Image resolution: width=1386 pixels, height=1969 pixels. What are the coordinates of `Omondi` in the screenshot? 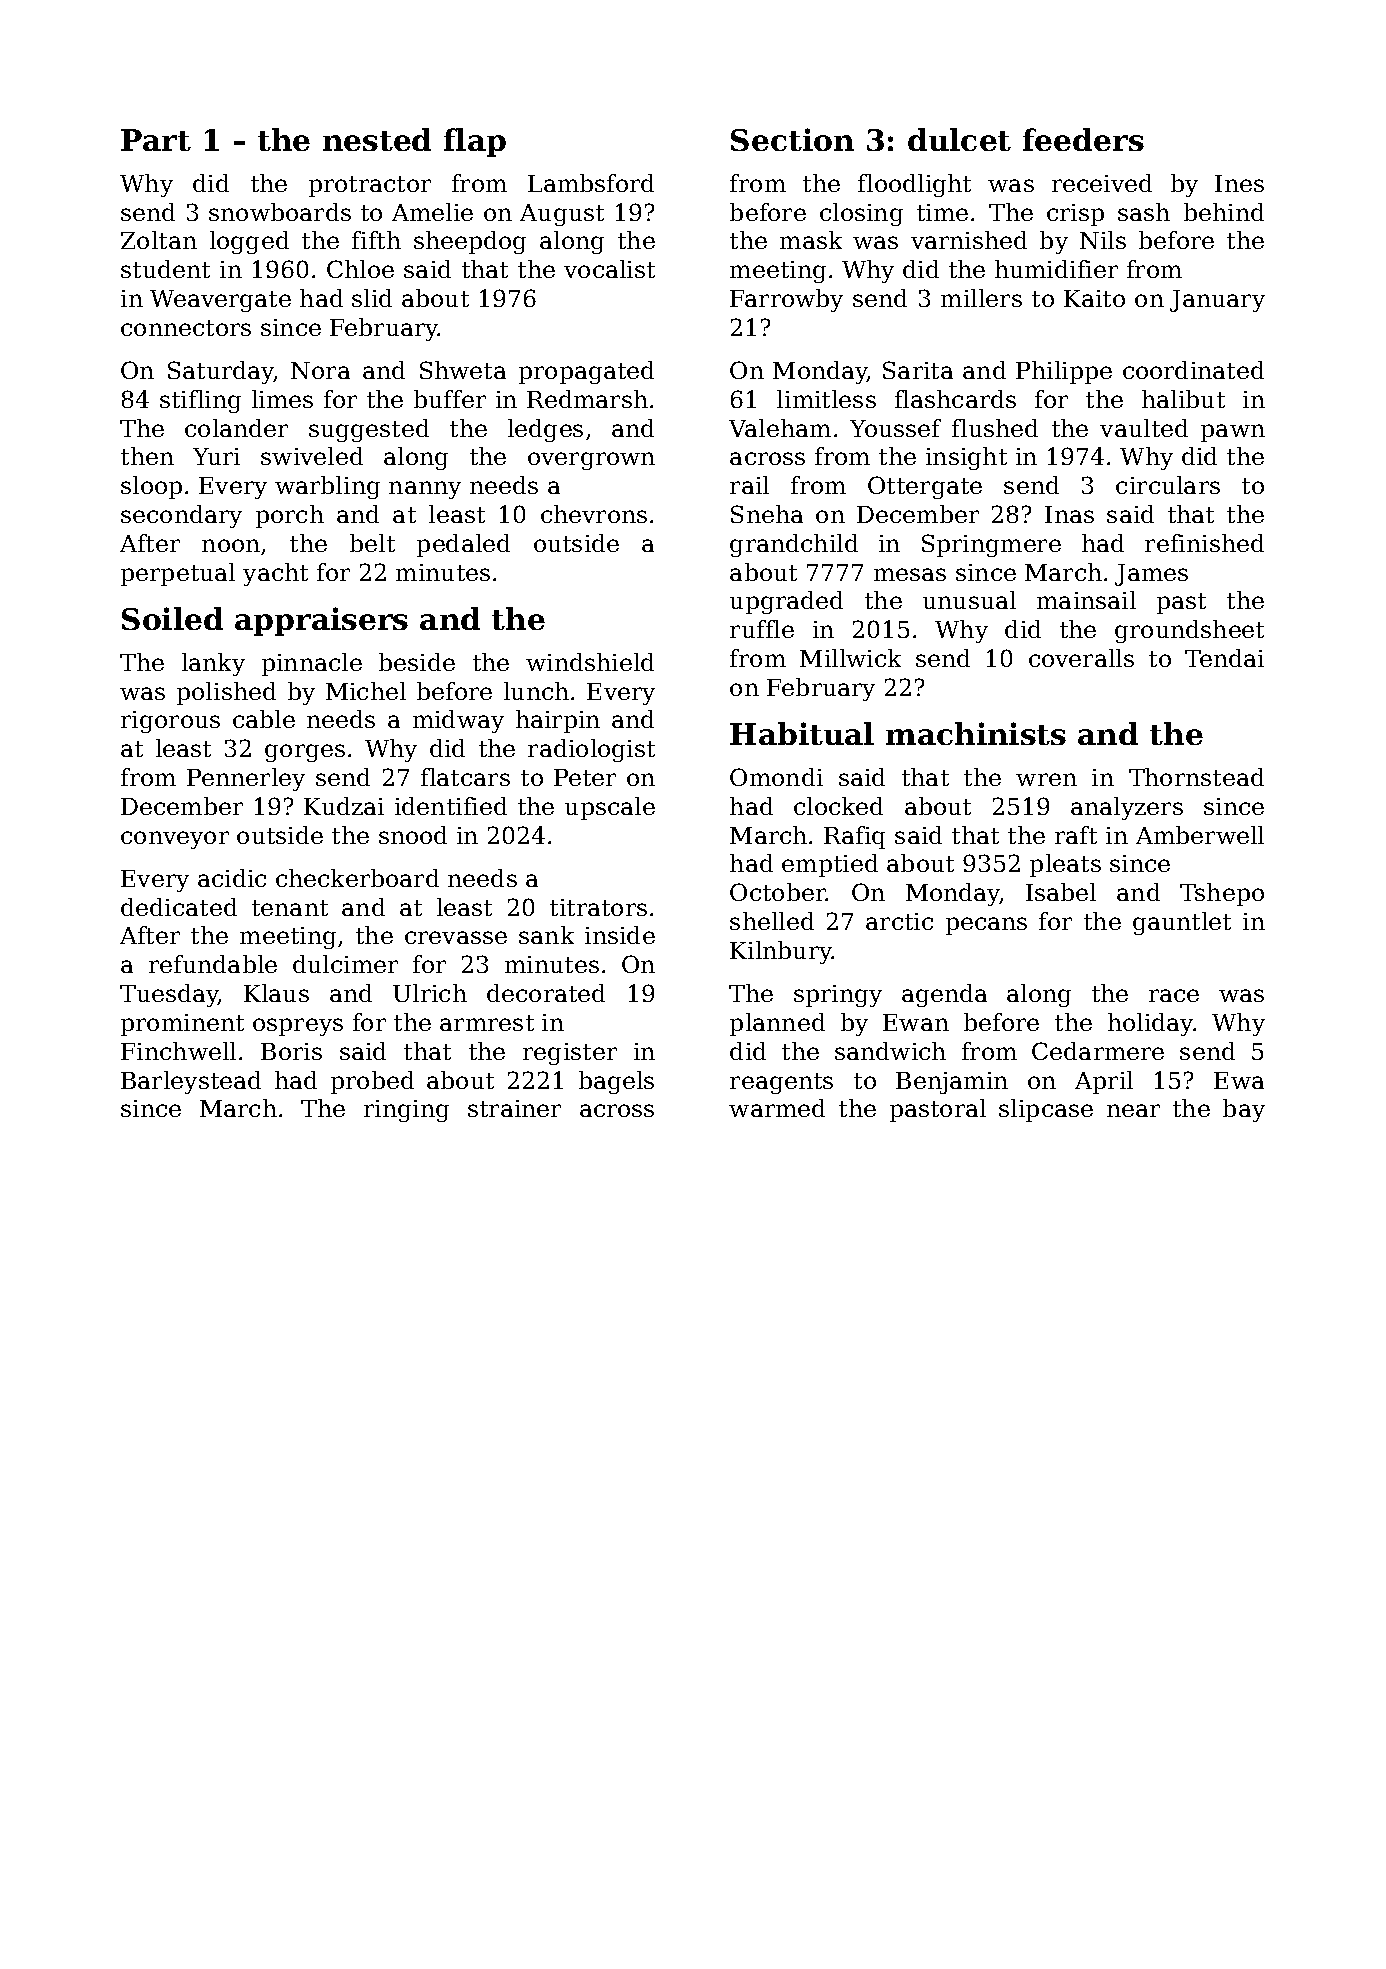 It's located at (776, 777).
